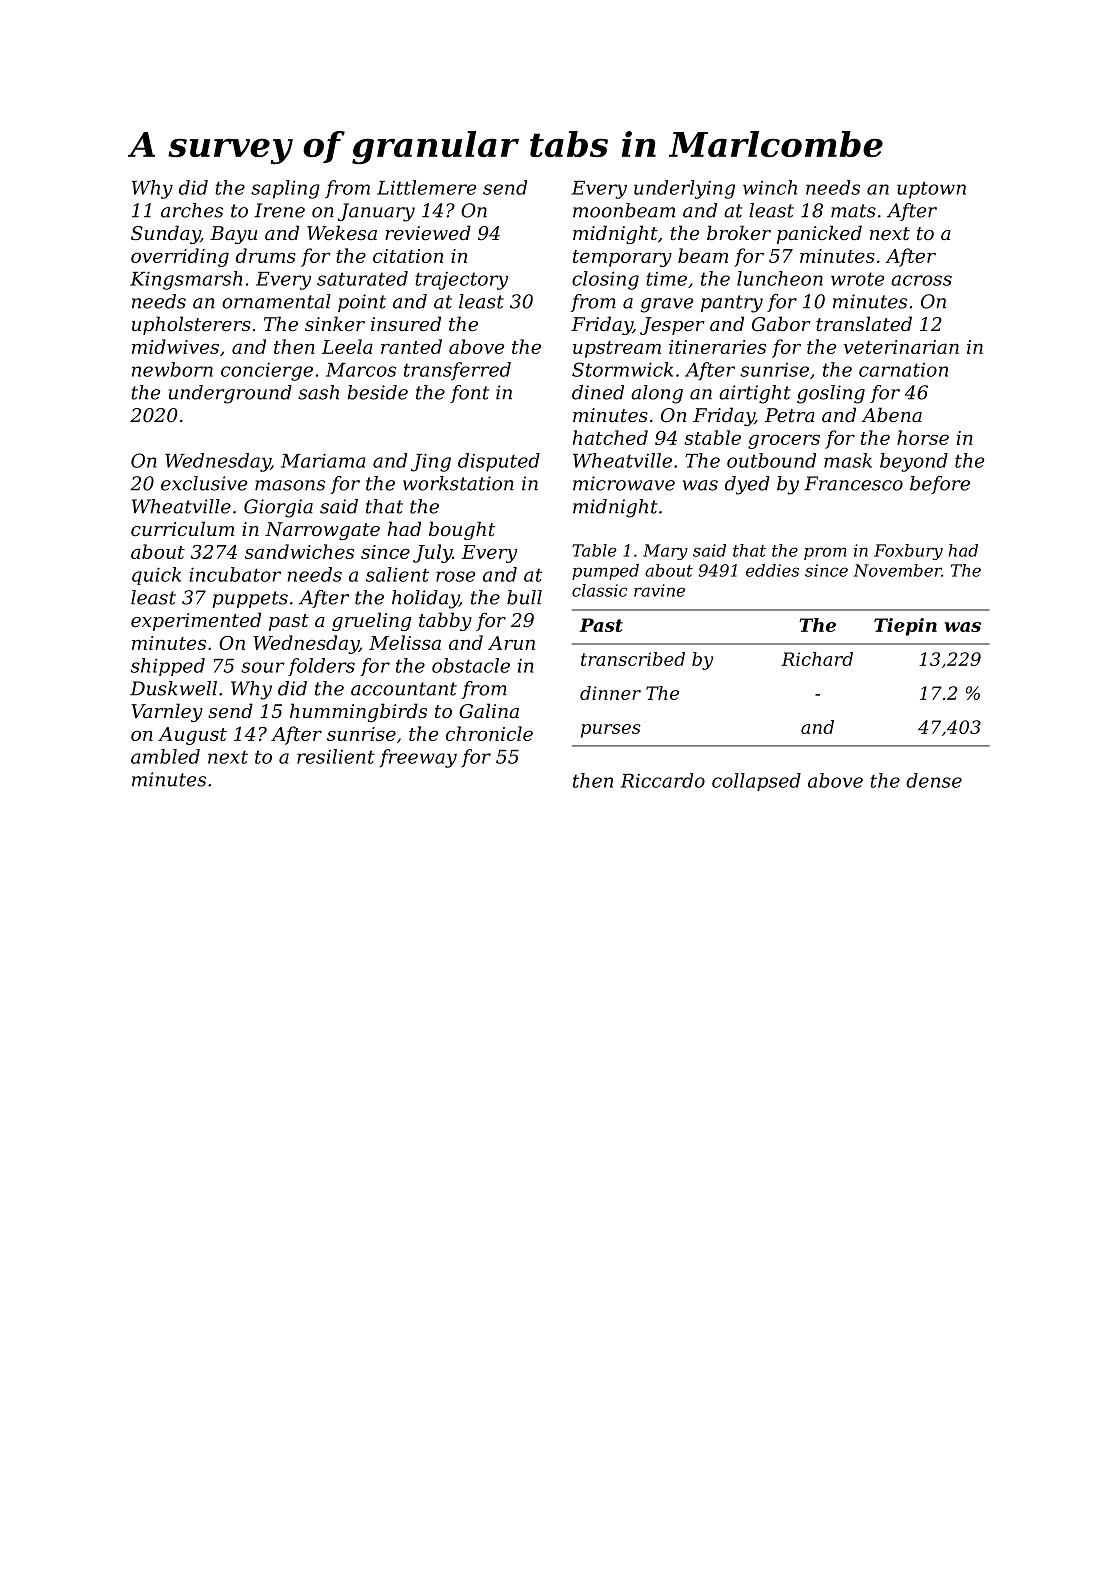 The width and height of the document is (1120, 1584). Describe the element at coordinates (684, 189) in the document. I see `underlying` at that location.
